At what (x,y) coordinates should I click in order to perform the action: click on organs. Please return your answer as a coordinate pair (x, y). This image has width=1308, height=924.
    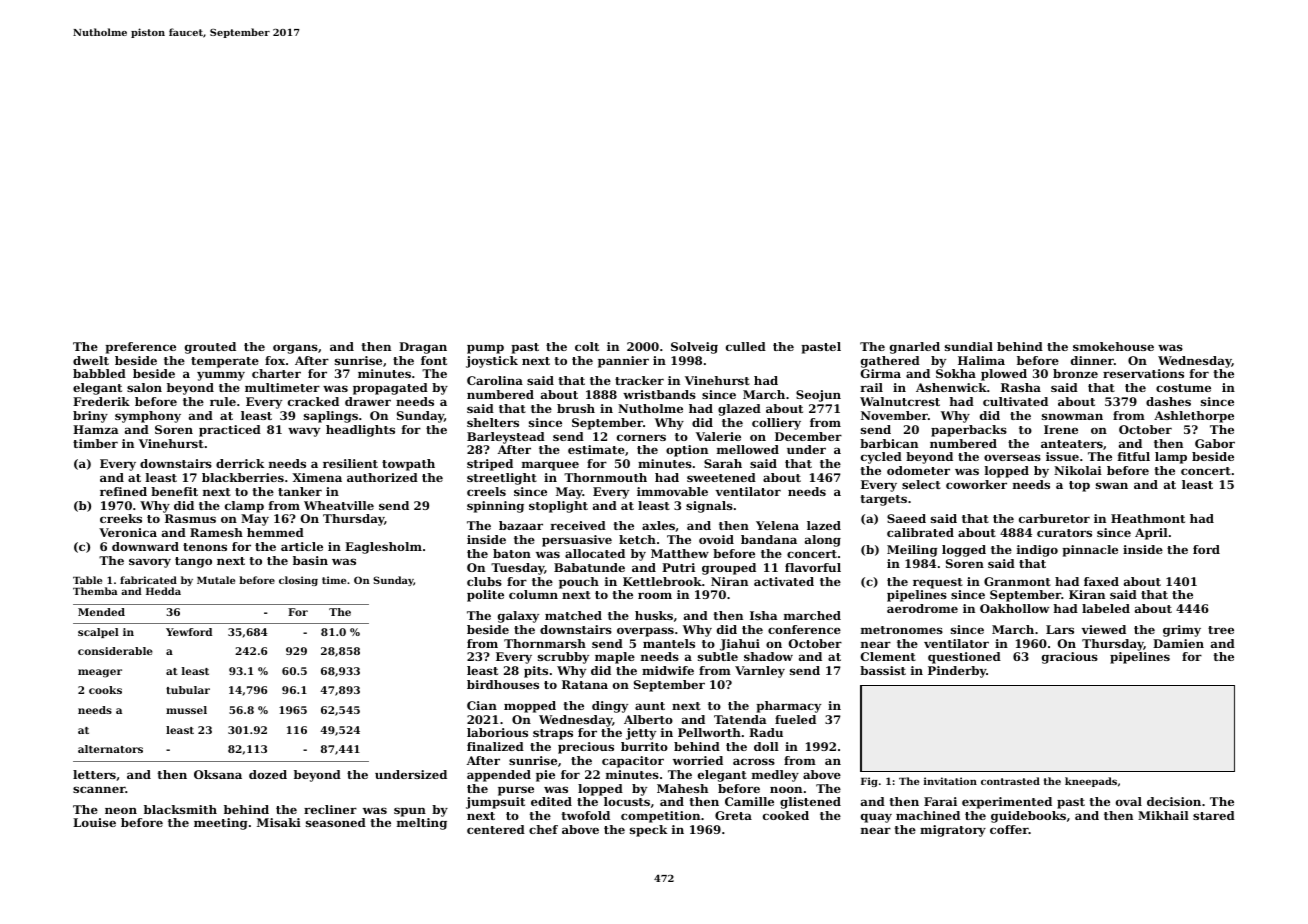
    Looking at the image, I should click on (295, 349).
